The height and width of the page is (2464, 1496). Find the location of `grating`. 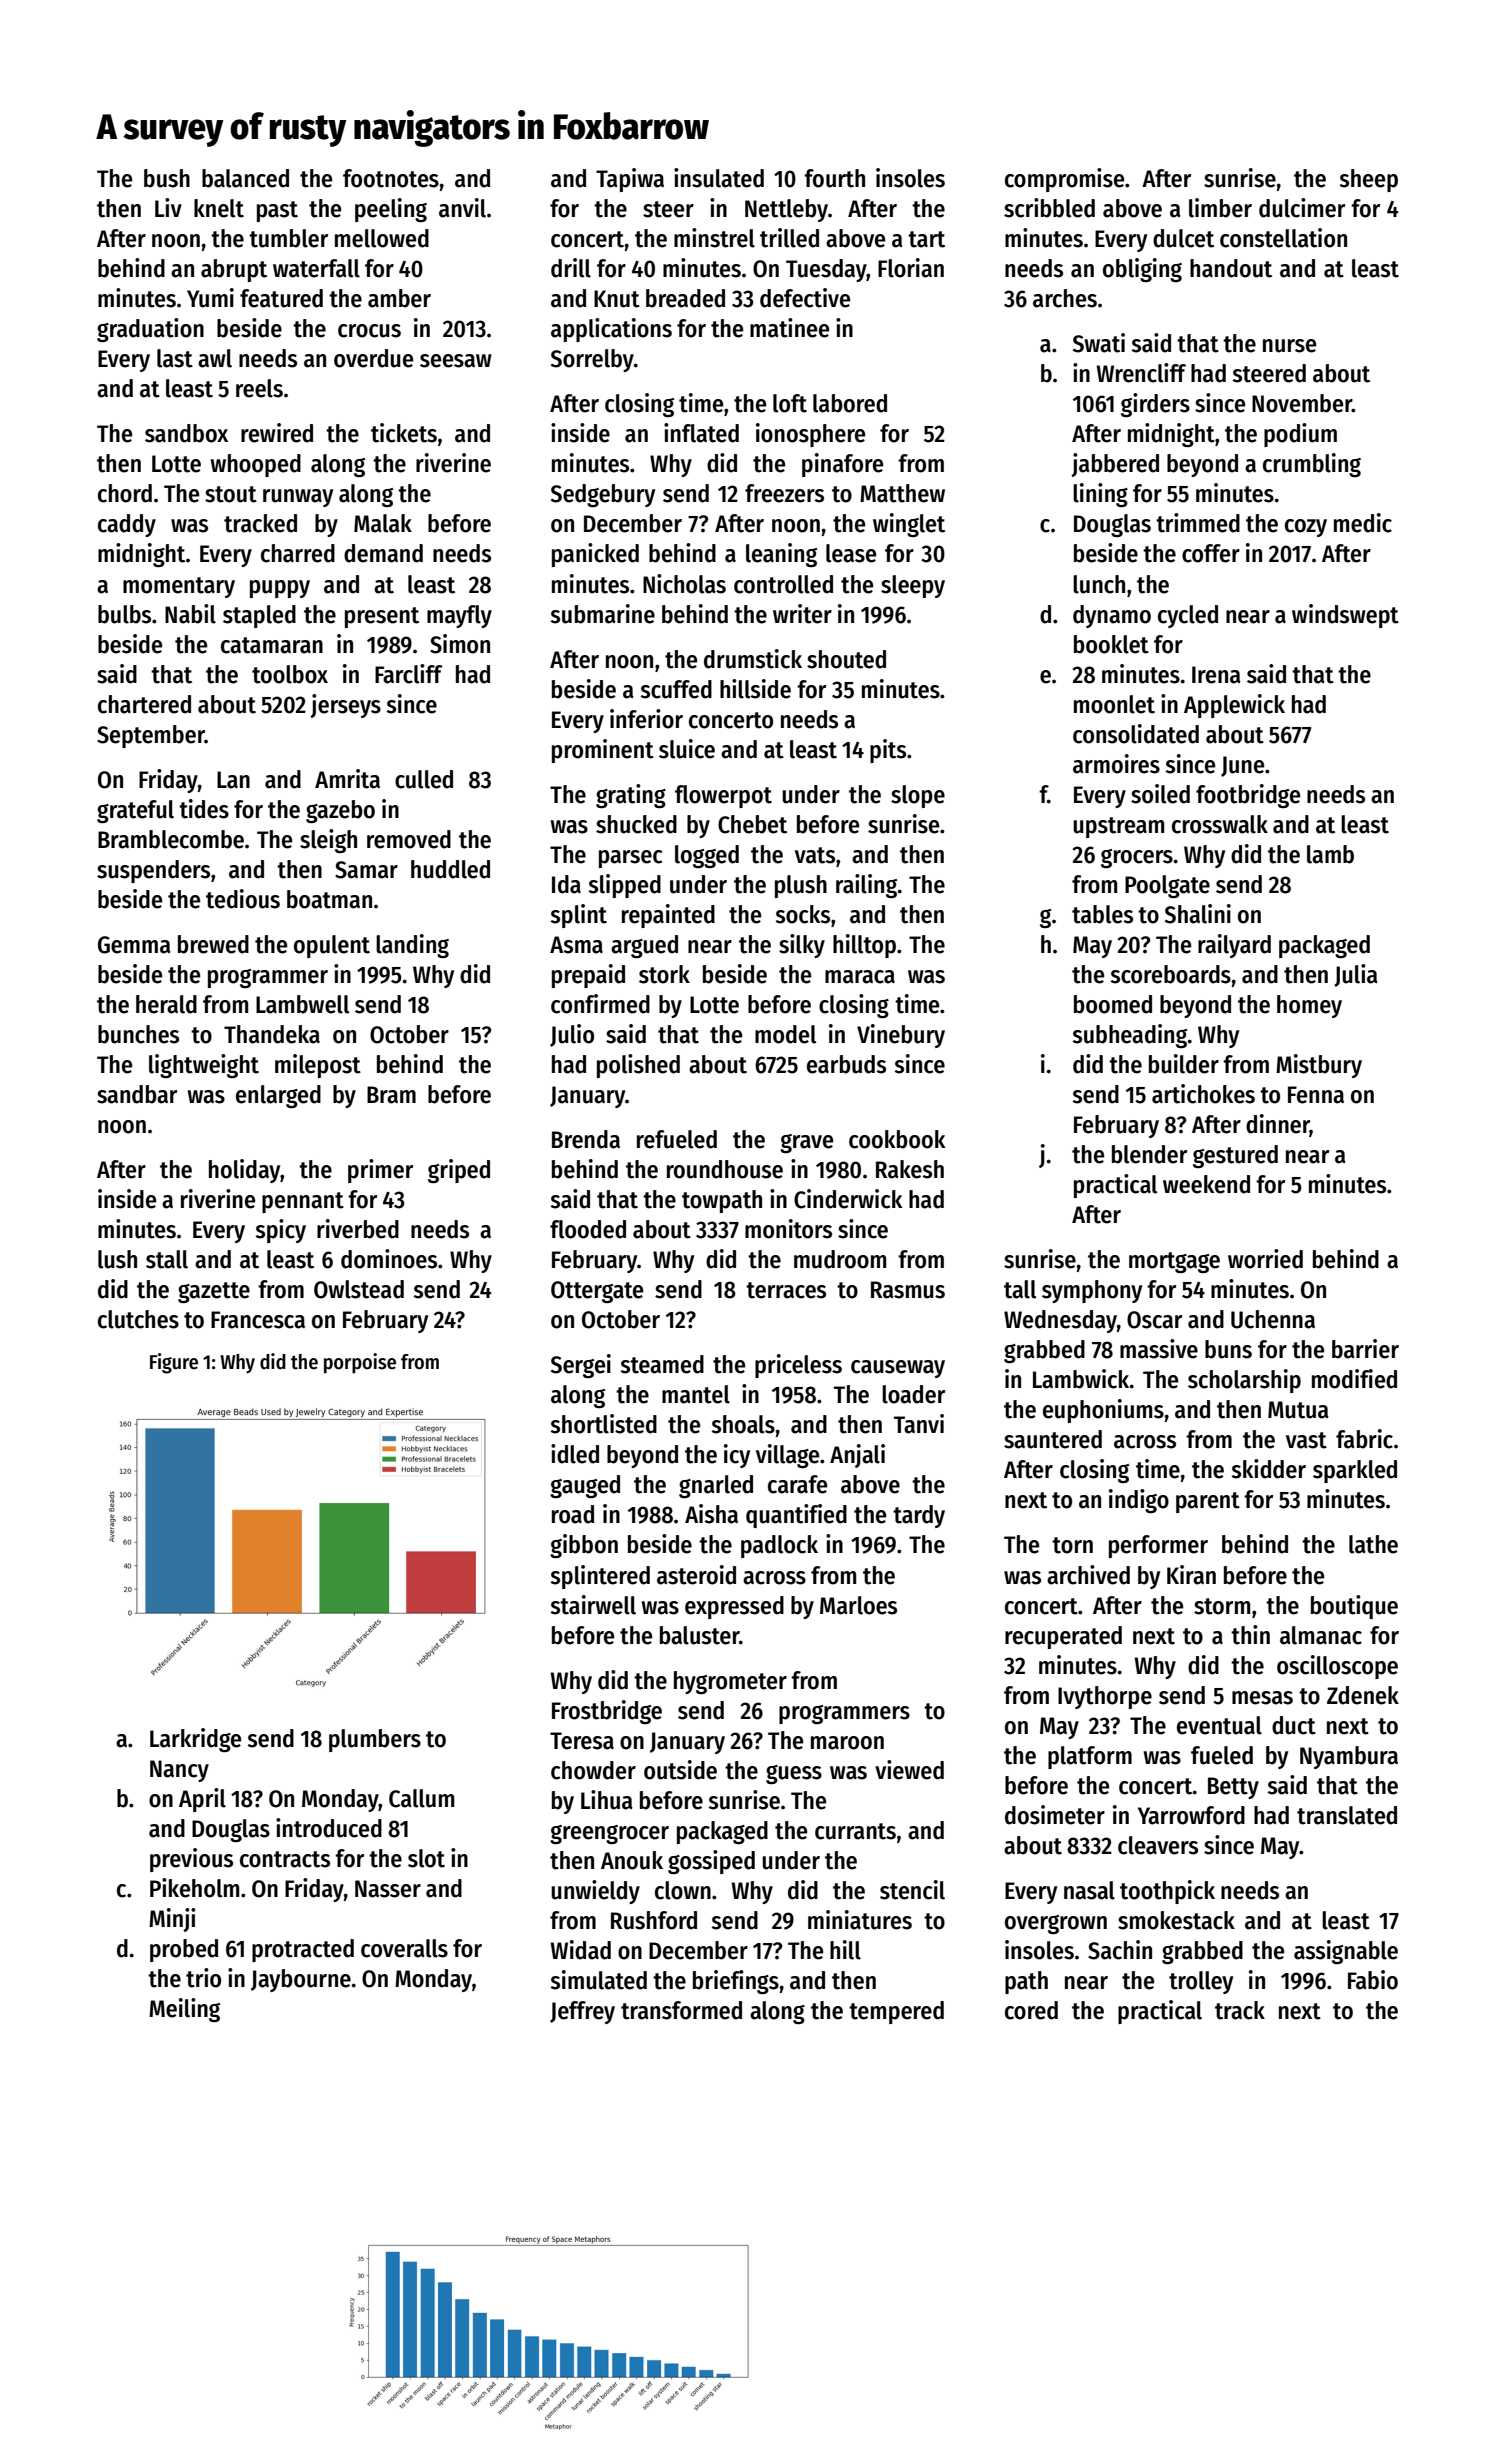

grating is located at coordinates (631, 796).
